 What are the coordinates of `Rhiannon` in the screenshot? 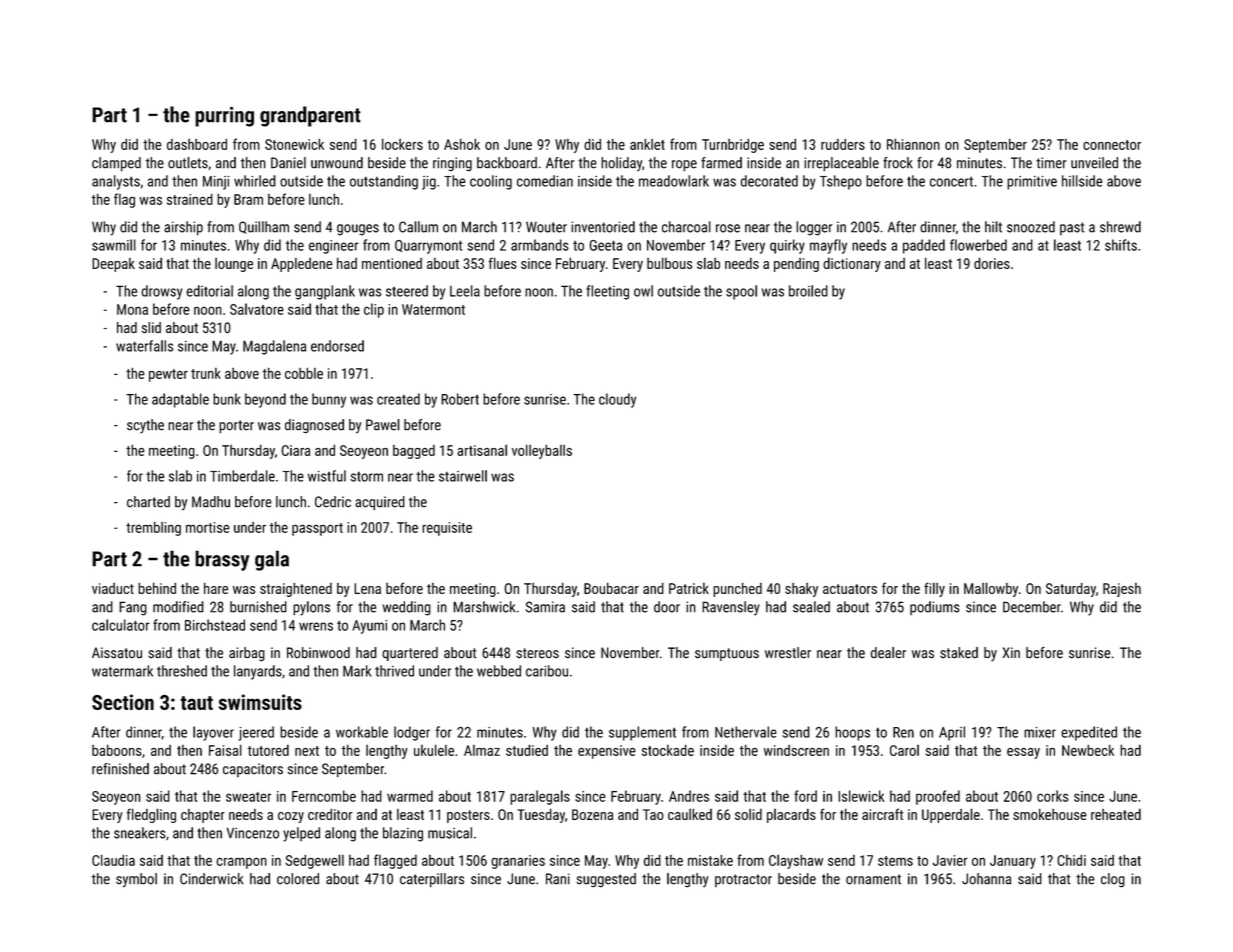 It's located at (913, 144).
